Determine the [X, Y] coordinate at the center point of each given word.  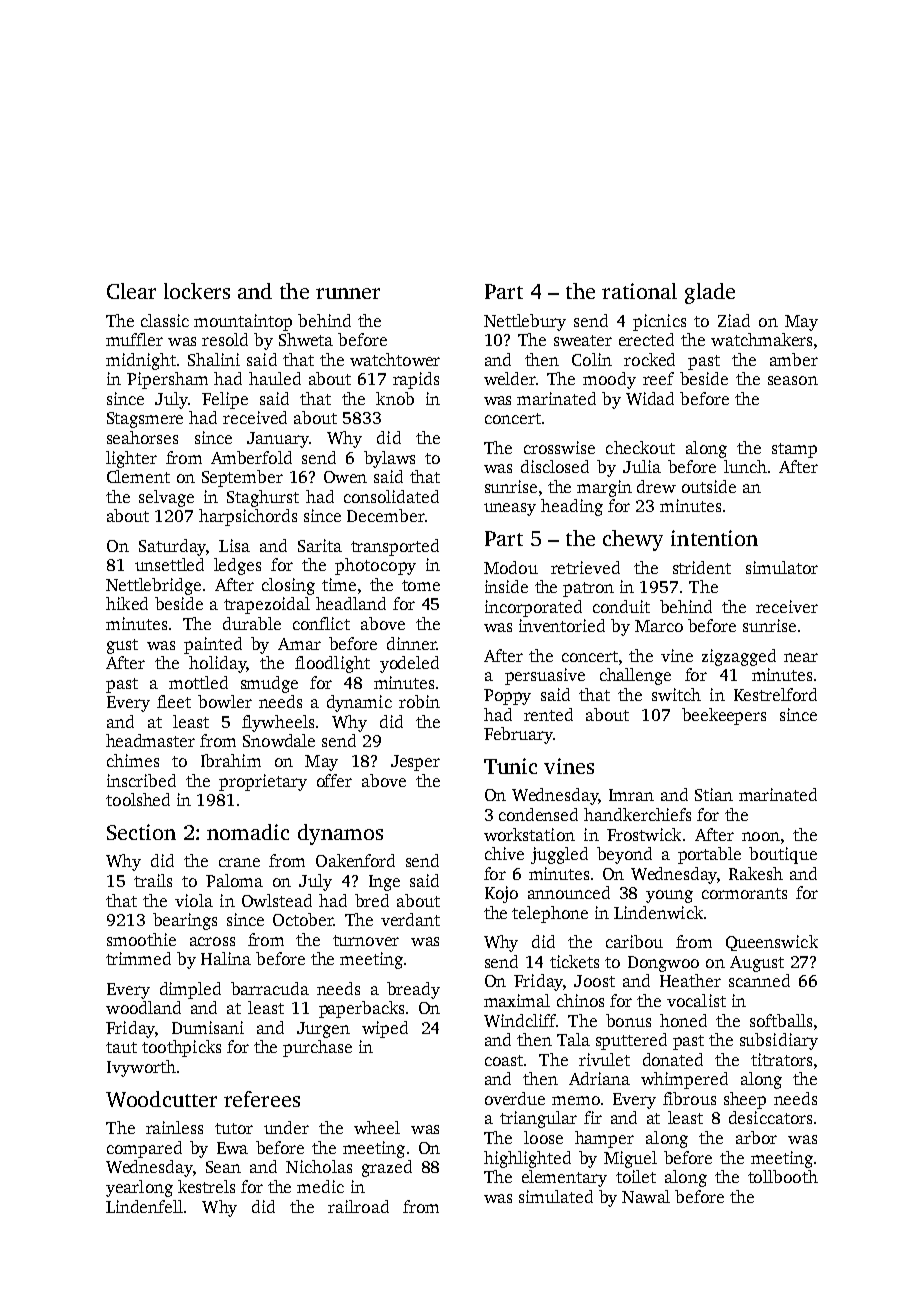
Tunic [510, 766]
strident [702, 567]
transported [395, 547]
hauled [275, 378]
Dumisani [208, 1027]
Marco [659, 626]
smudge [269, 684]
